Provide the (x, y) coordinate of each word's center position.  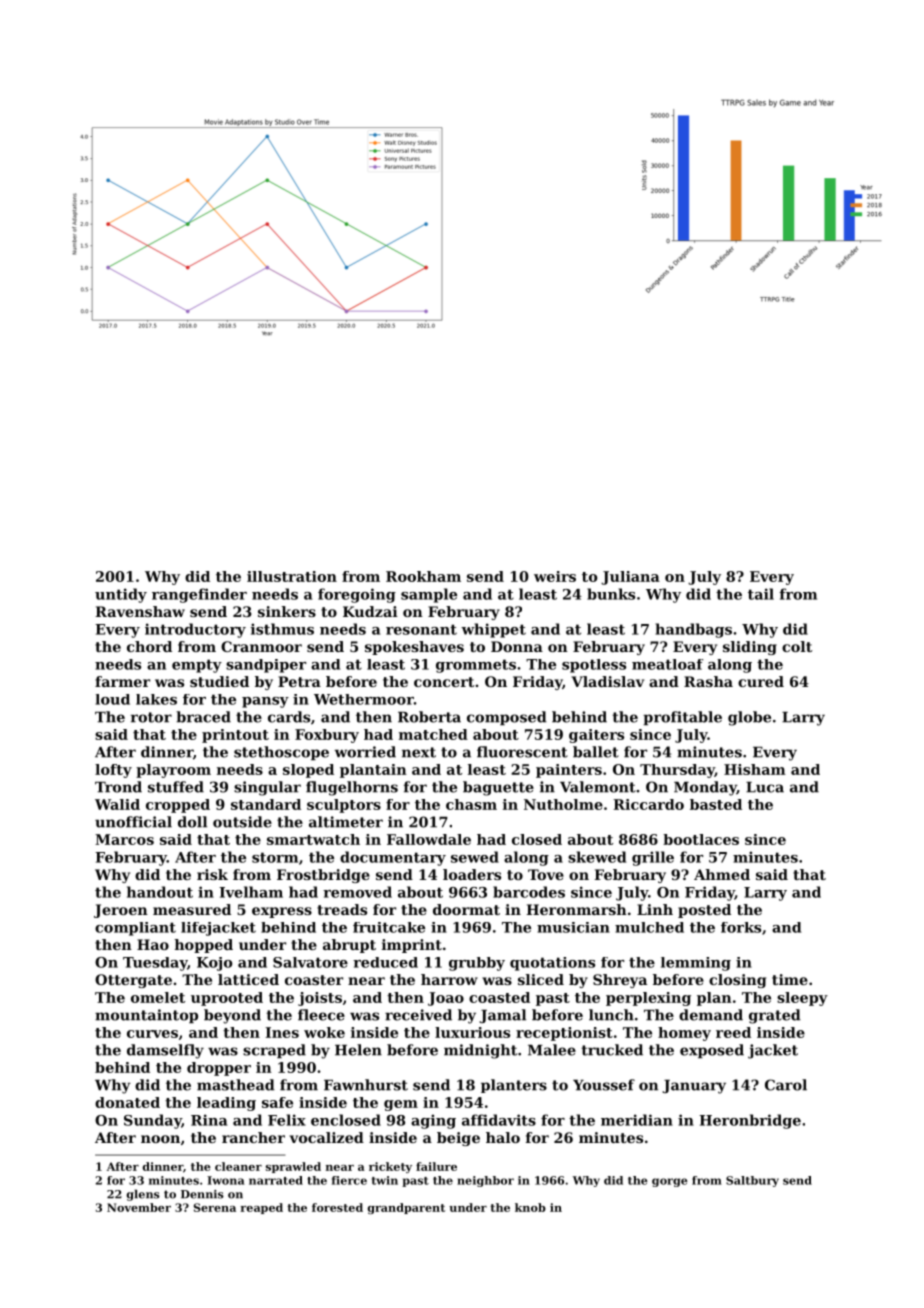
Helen (358, 1050)
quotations (552, 964)
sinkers (287, 611)
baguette (498, 788)
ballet (596, 752)
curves (152, 1034)
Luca (765, 787)
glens (143, 1195)
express (282, 912)
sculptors (344, 806)
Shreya (620, 981)
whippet (493, 630)
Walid (117, 804)
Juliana (630, 578)
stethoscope (281, 753)
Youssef (604, 1085)
